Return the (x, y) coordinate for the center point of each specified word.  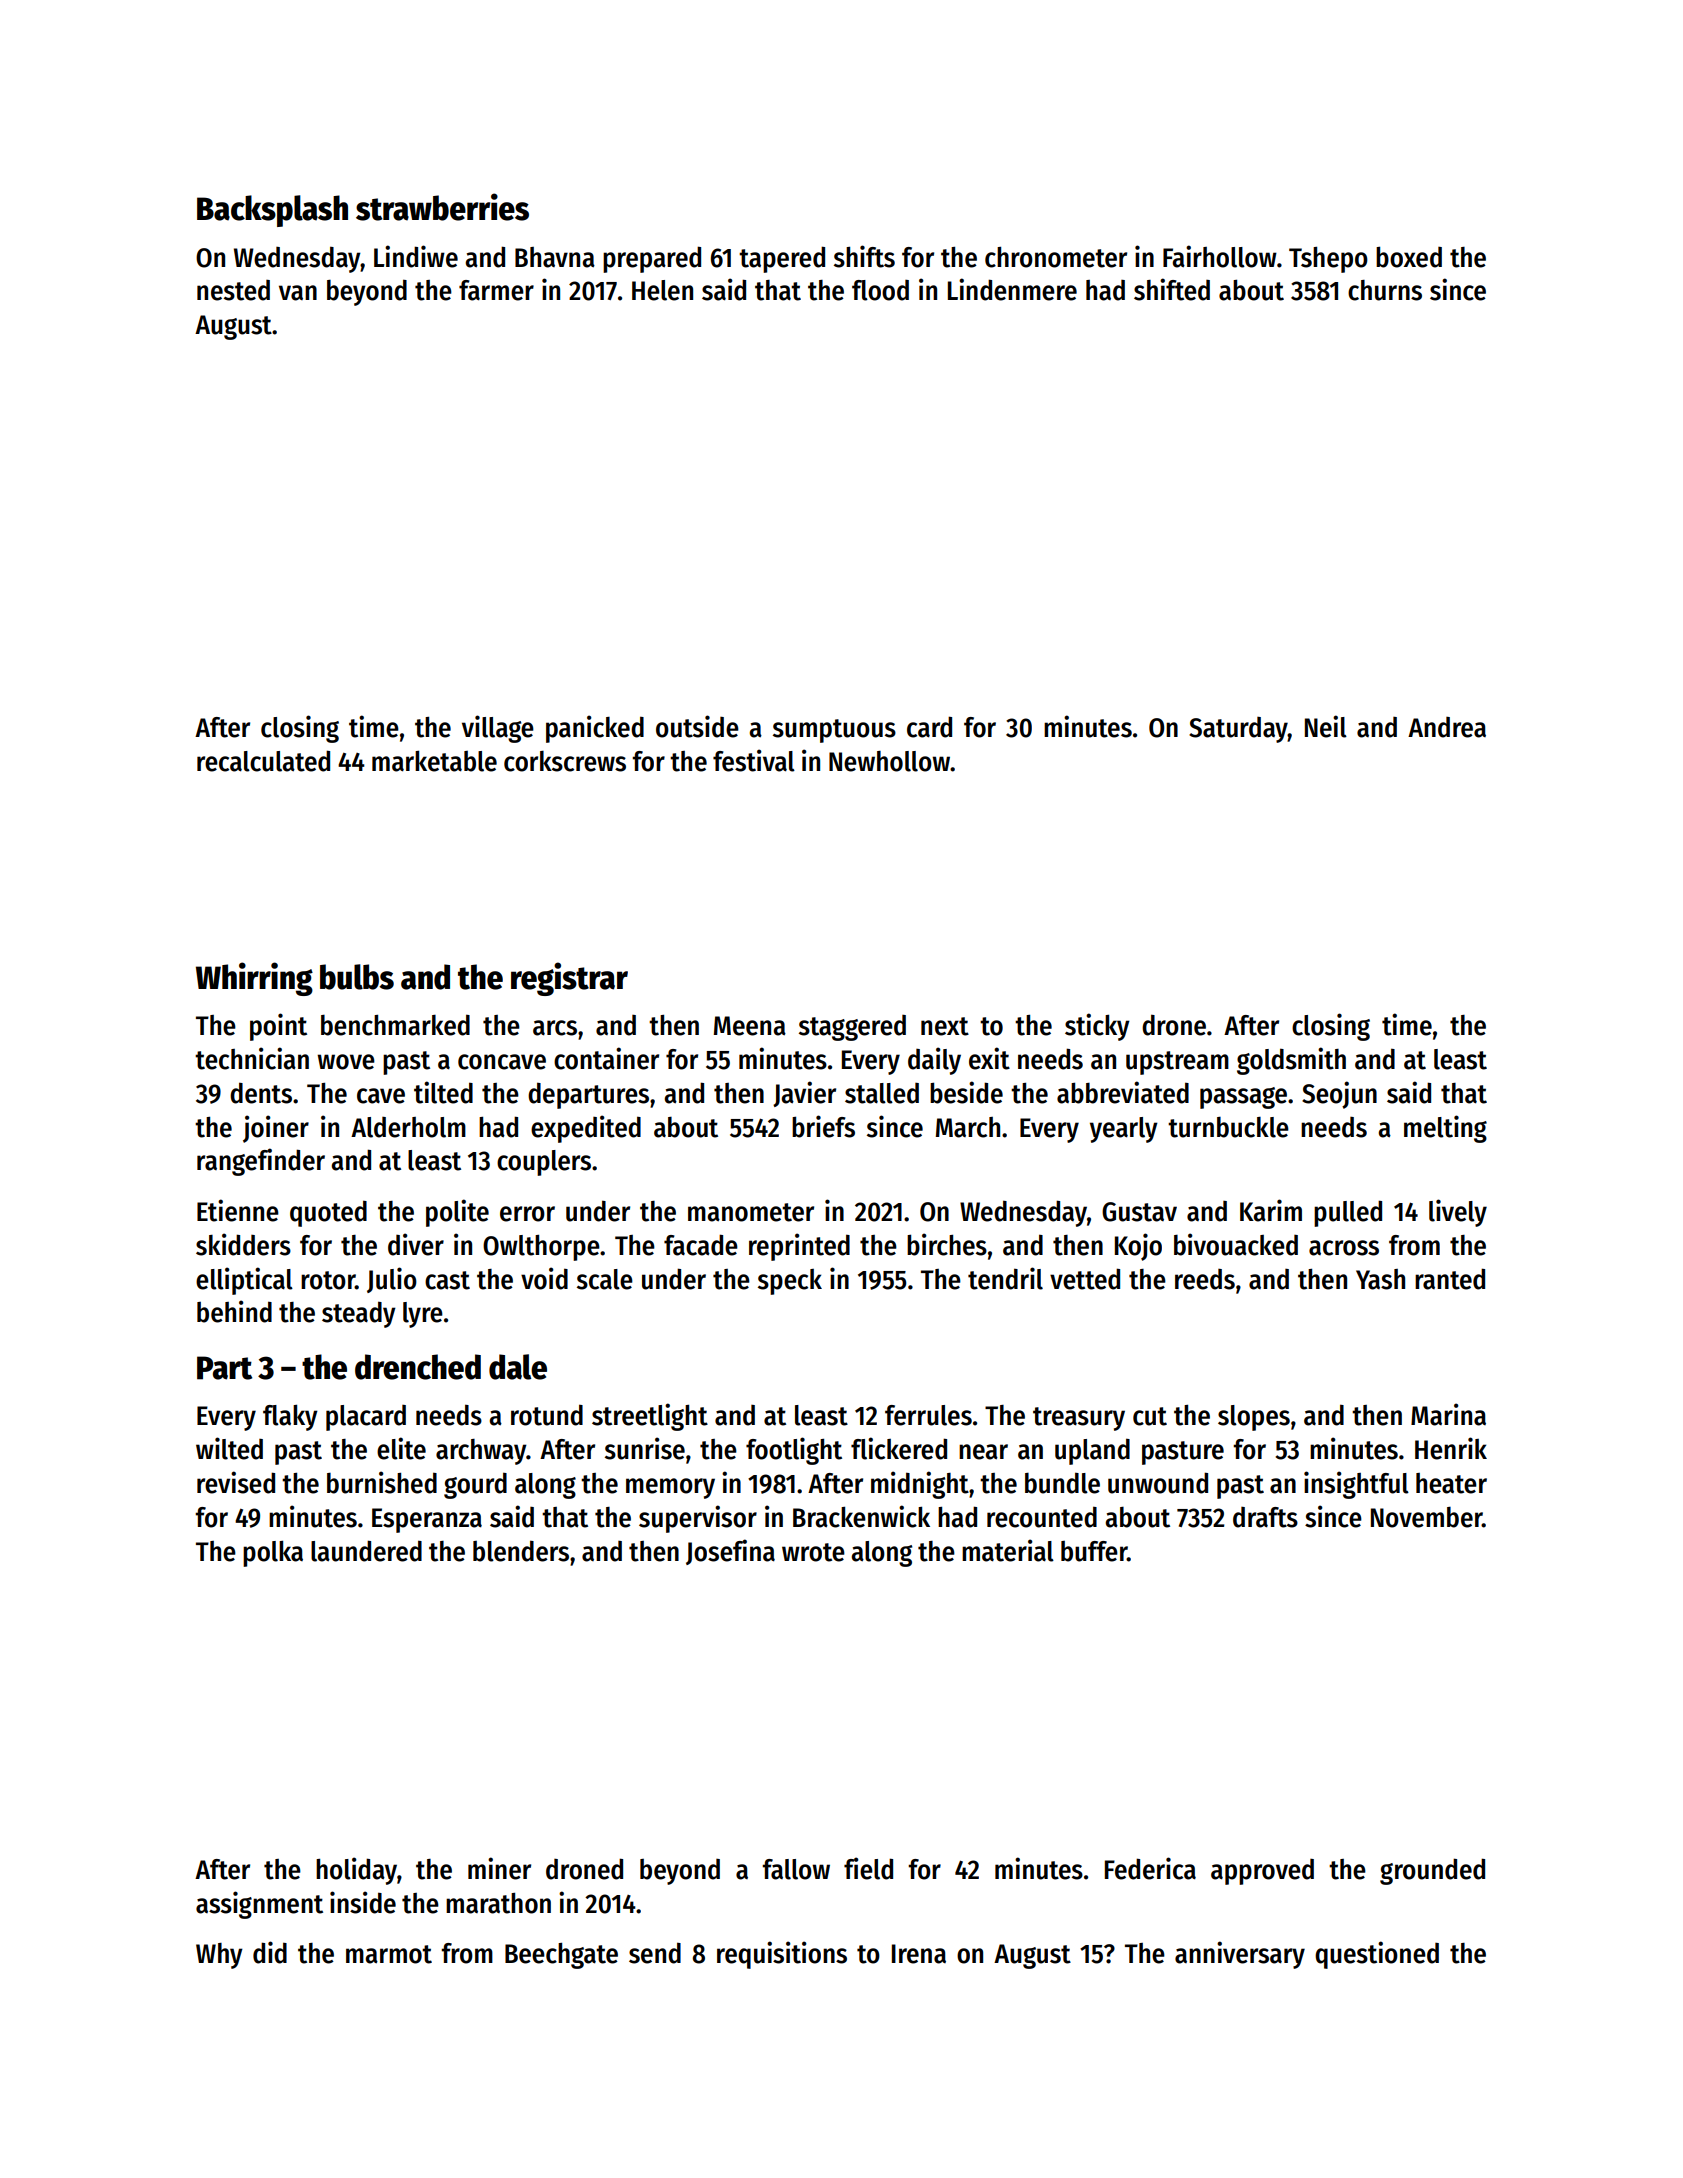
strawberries (442, 207)
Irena (919, 1954)
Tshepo (1328, 260)
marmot (389, 1954)
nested (233, 290)
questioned (1377, 1955)
